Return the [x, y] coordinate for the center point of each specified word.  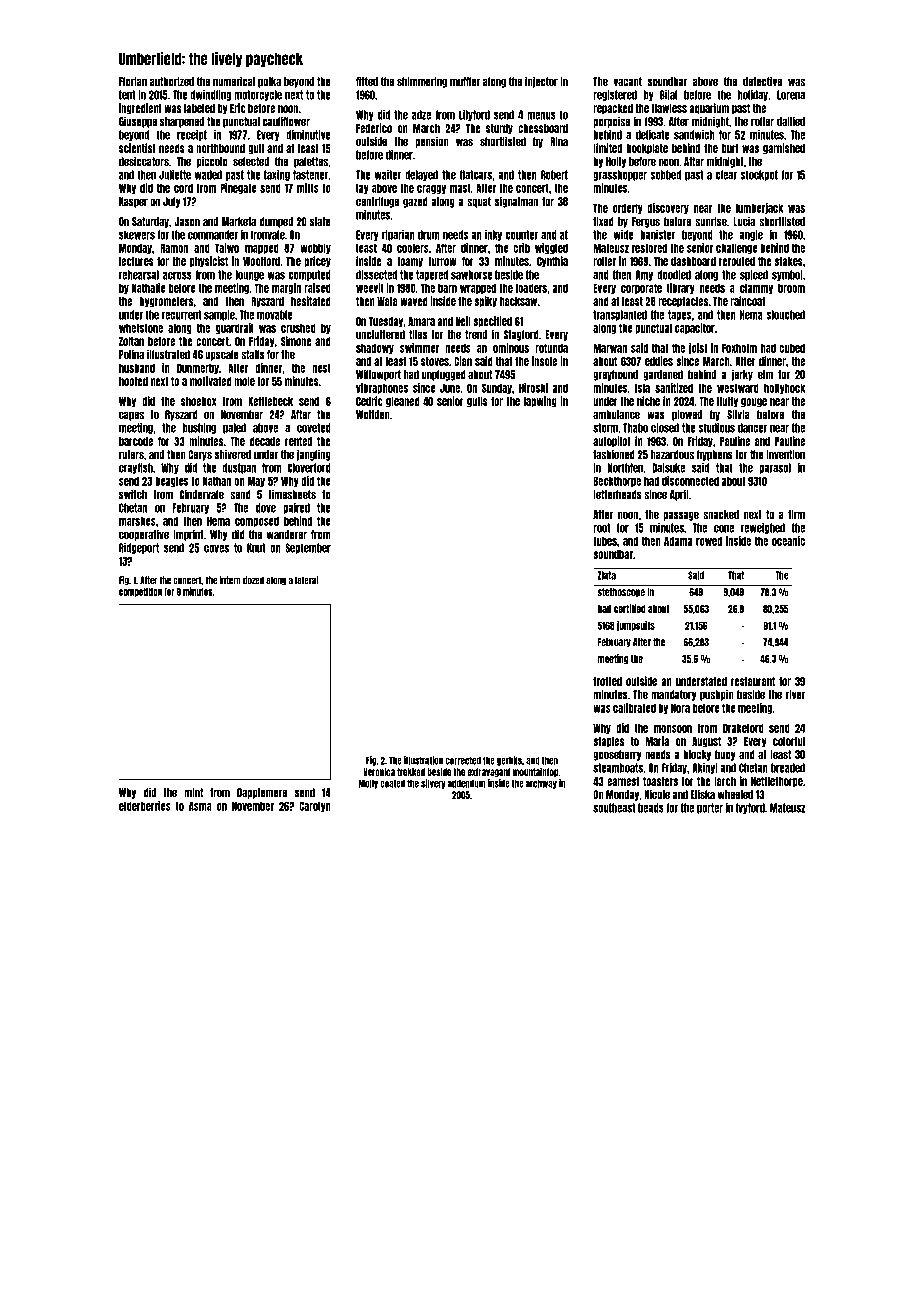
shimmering [422, 82]
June [450, 388]
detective [762, 81]
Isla [642, 388]
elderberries [145, 806]
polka [269, 82]
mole [244, 381]
